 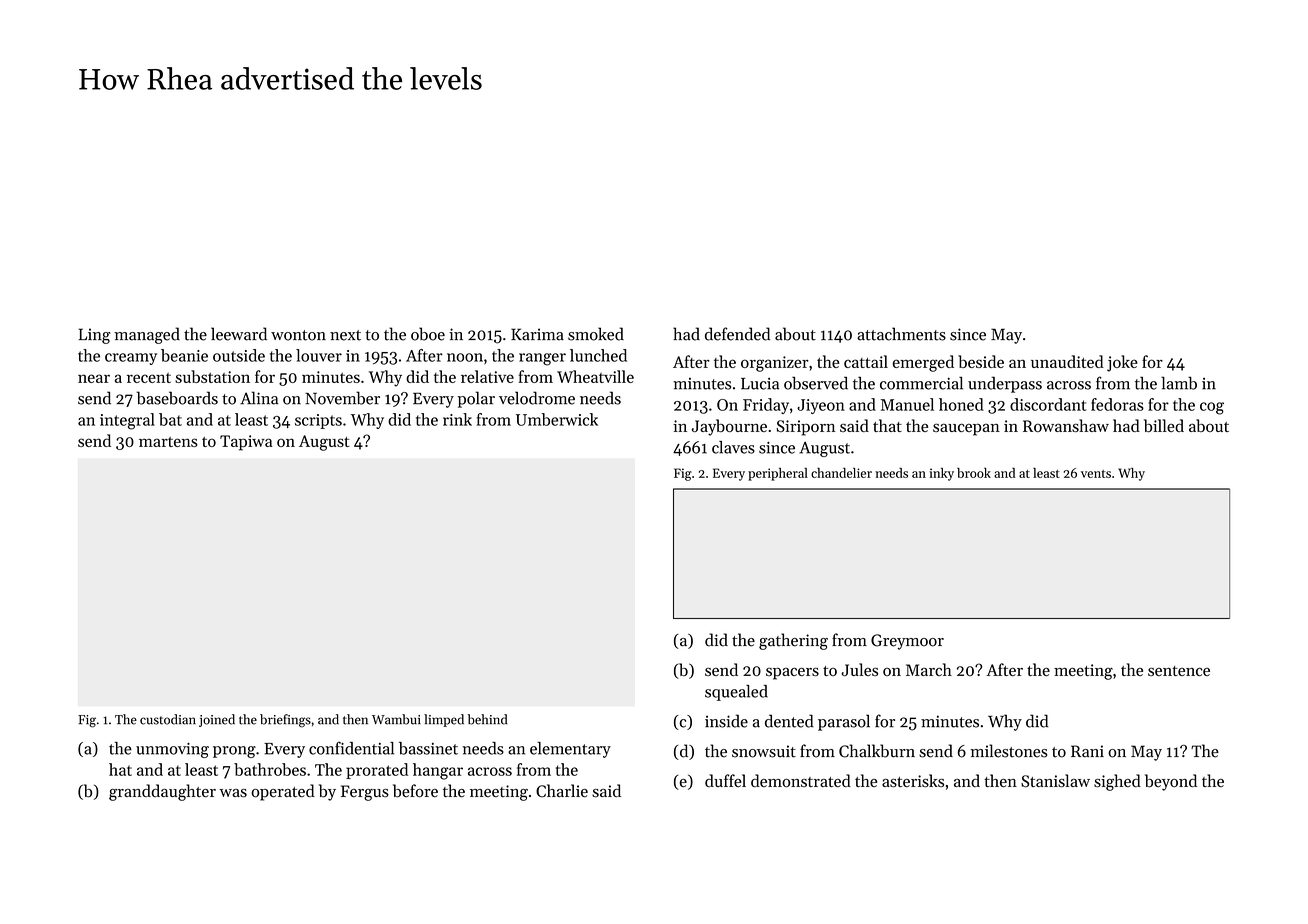 I want to click on milestones, so click(x=1008, y=751).
